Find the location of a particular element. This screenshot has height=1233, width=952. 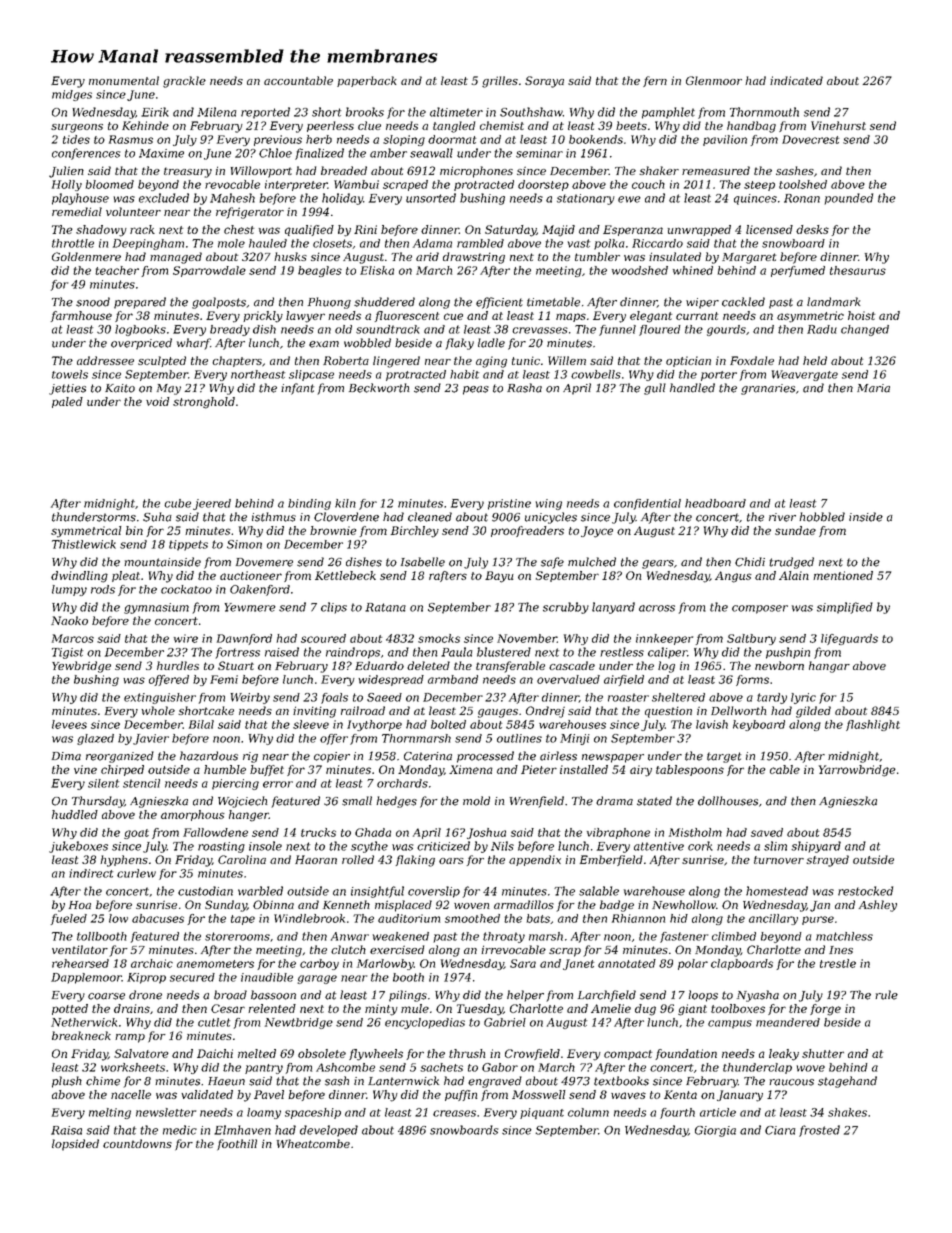

grilles is located at coordinates (500, 82).
